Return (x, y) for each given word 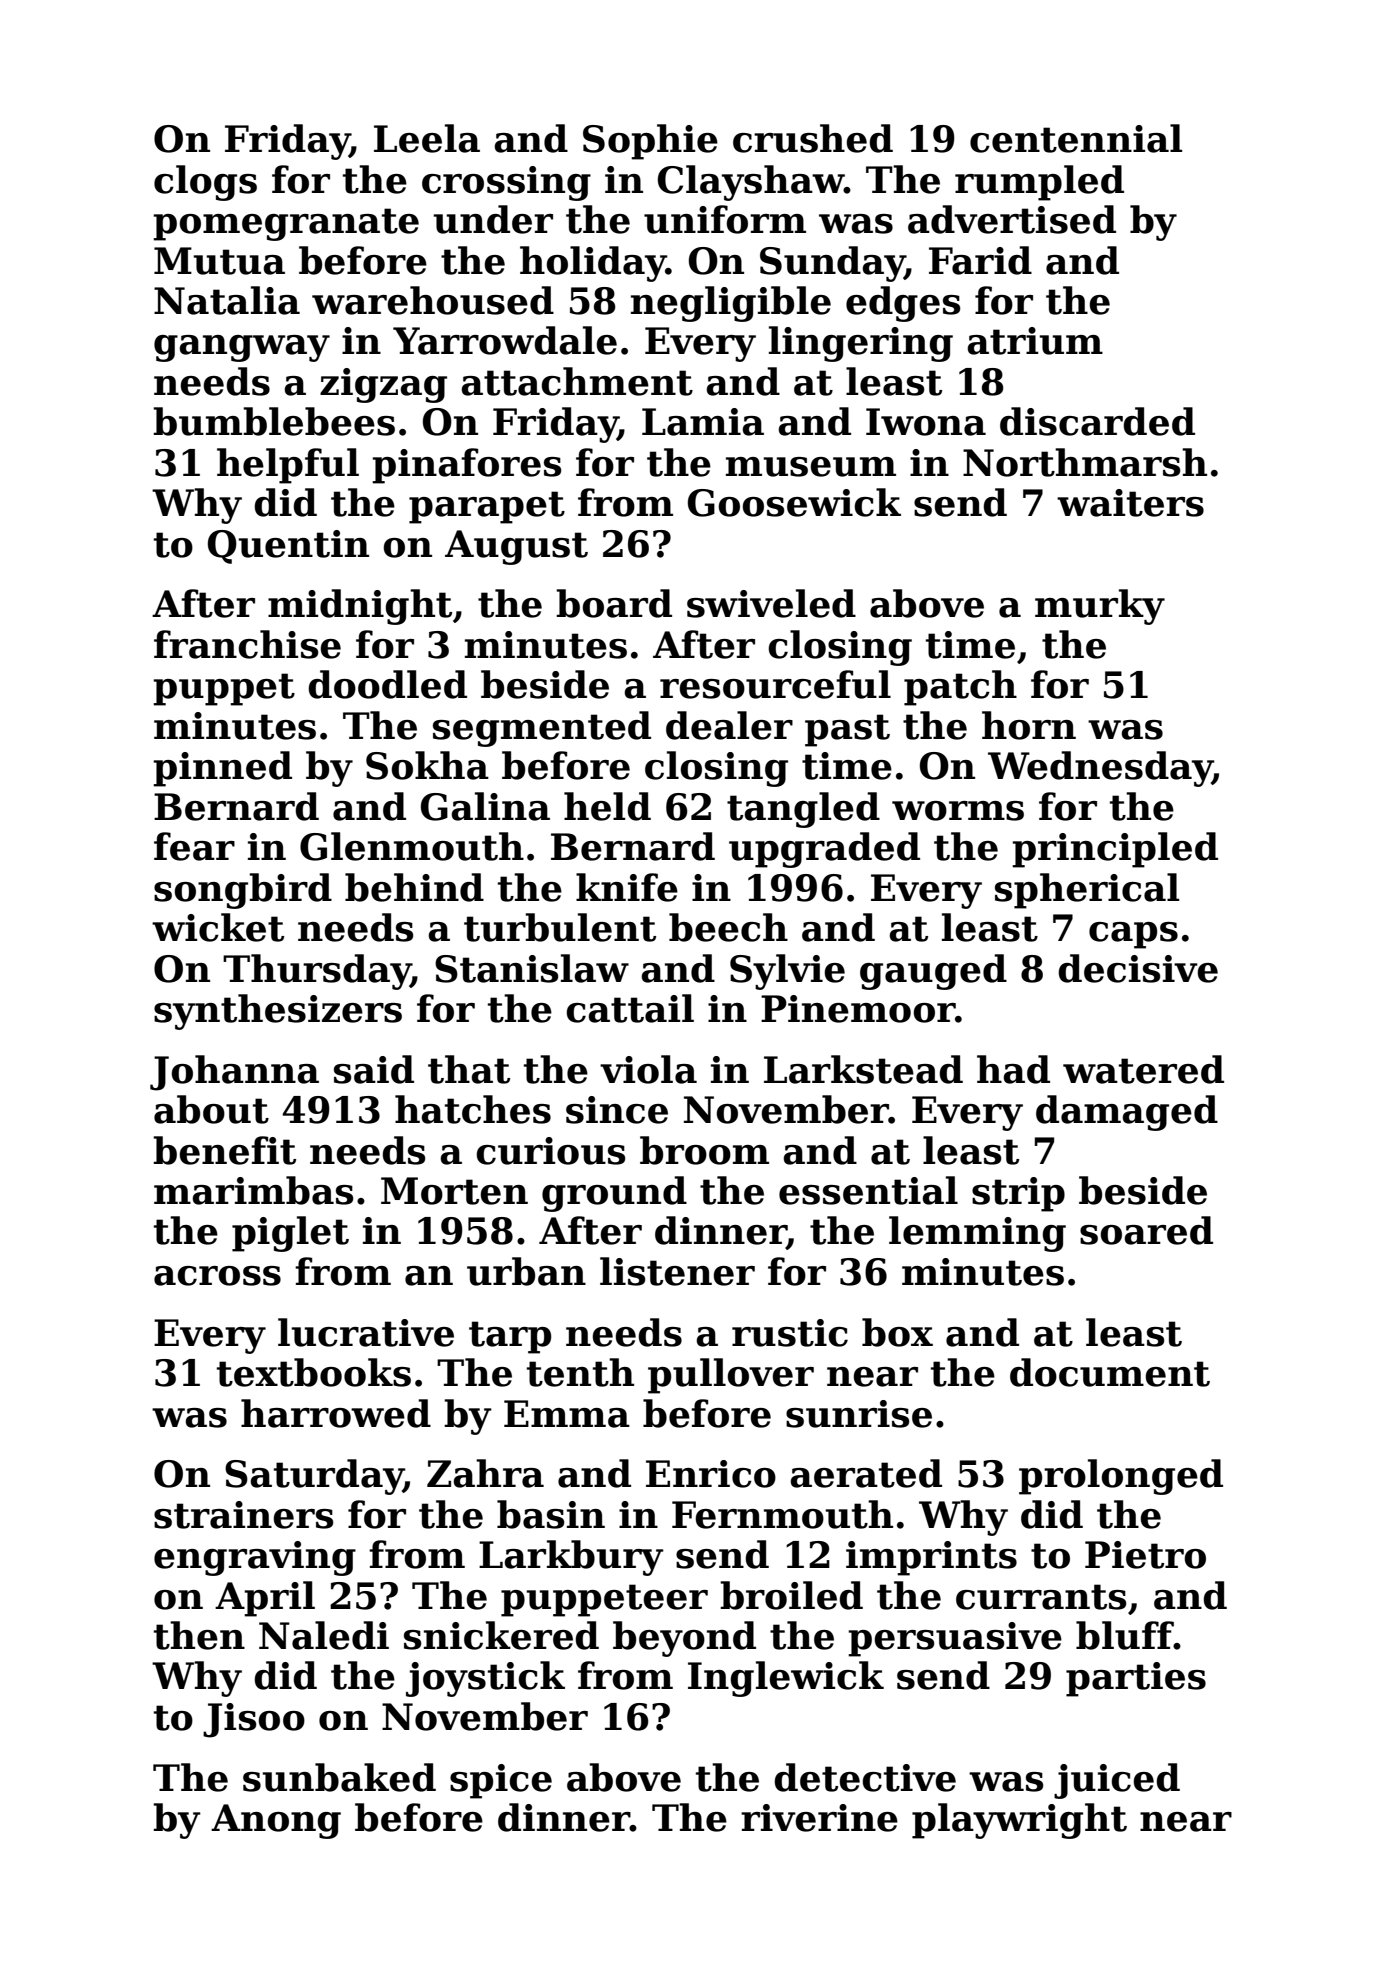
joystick (485, 1679)
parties (1136, 1679)
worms (958, 811)
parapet (487, 507)
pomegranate (286, 224)
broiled (791, 1595)
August (516, 547)
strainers (244, 1515)
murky (1100, 607)
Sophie (650, 142)
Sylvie (787, 972)
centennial (1076, 138)
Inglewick (786, 1679)
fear (194, 846)
